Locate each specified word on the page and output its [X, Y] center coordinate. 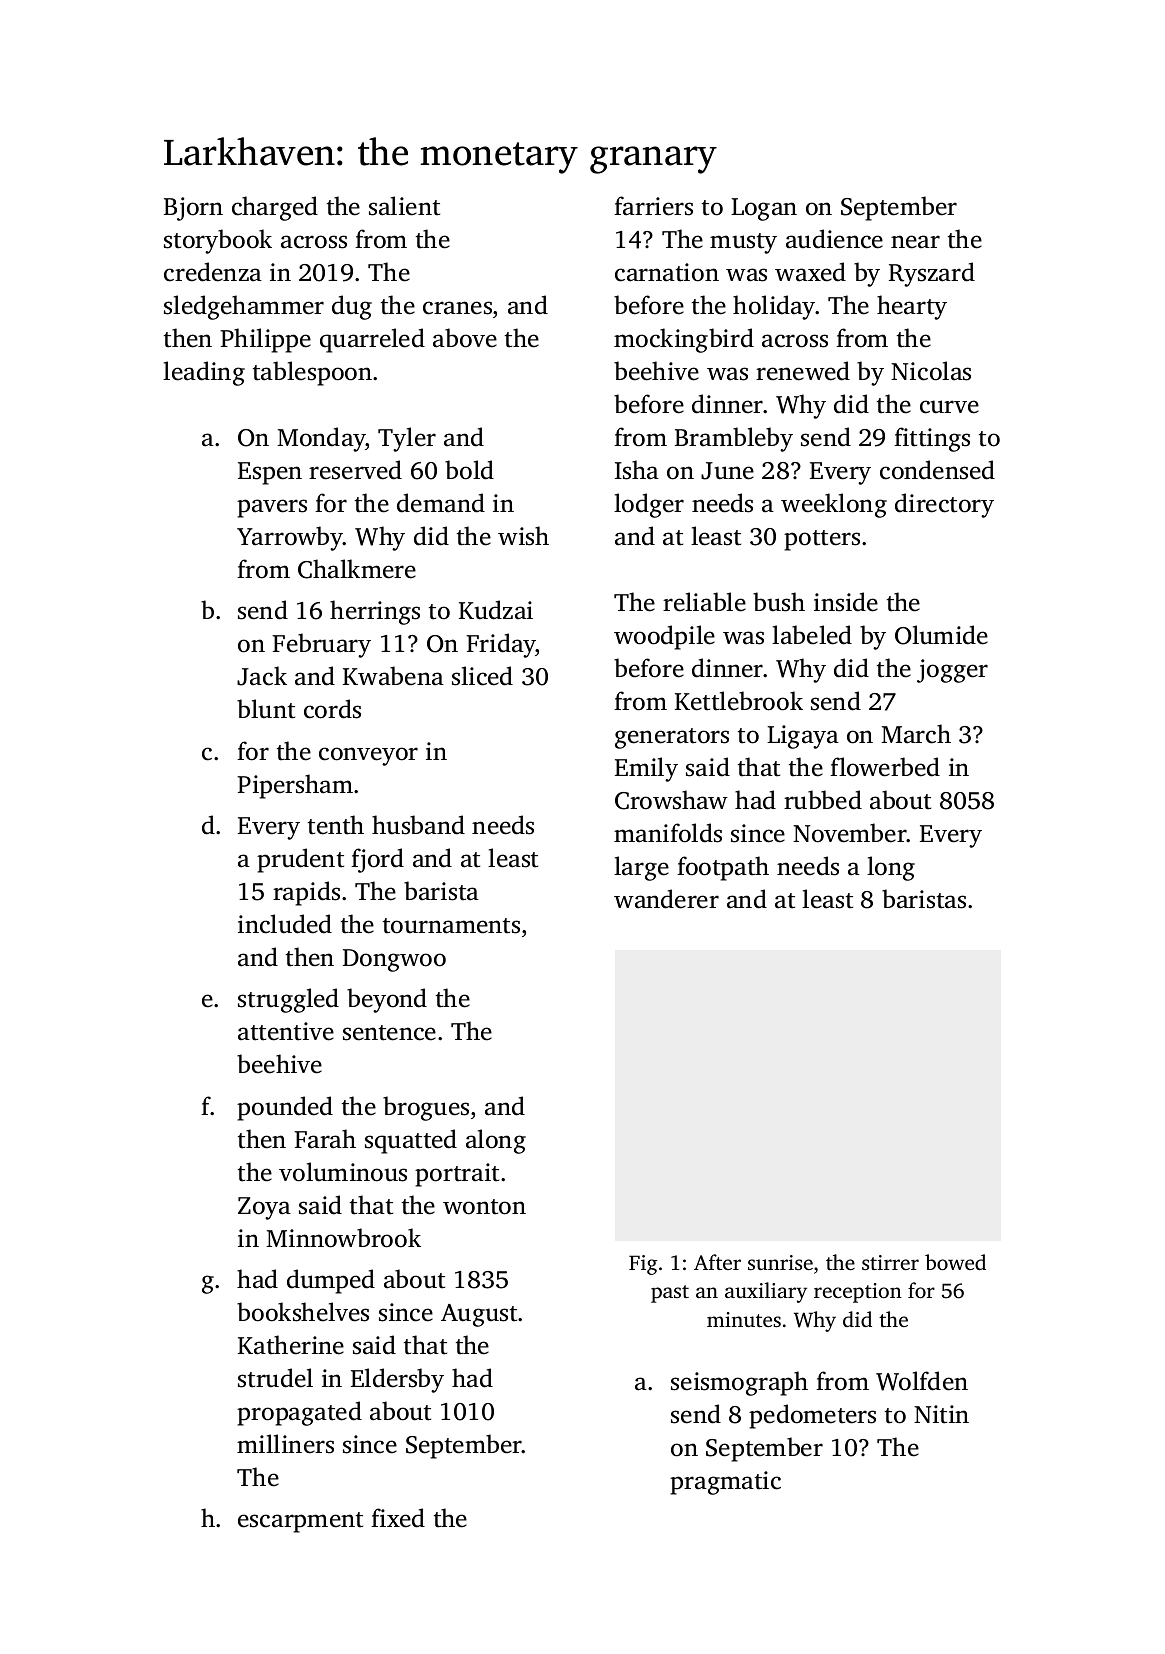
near [915, 242]
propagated [299, 1413]
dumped [331, 1281]
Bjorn [193, 209]
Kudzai [496, 610]
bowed [955, 1262]
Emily [646, 769]
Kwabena [393, 676]
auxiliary [766, 1292]
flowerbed [885, 767]
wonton [484, 1207]
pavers [272, 508]
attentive [286, 1031]
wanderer [666, 899]
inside [846, 602]
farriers [653, 206]
